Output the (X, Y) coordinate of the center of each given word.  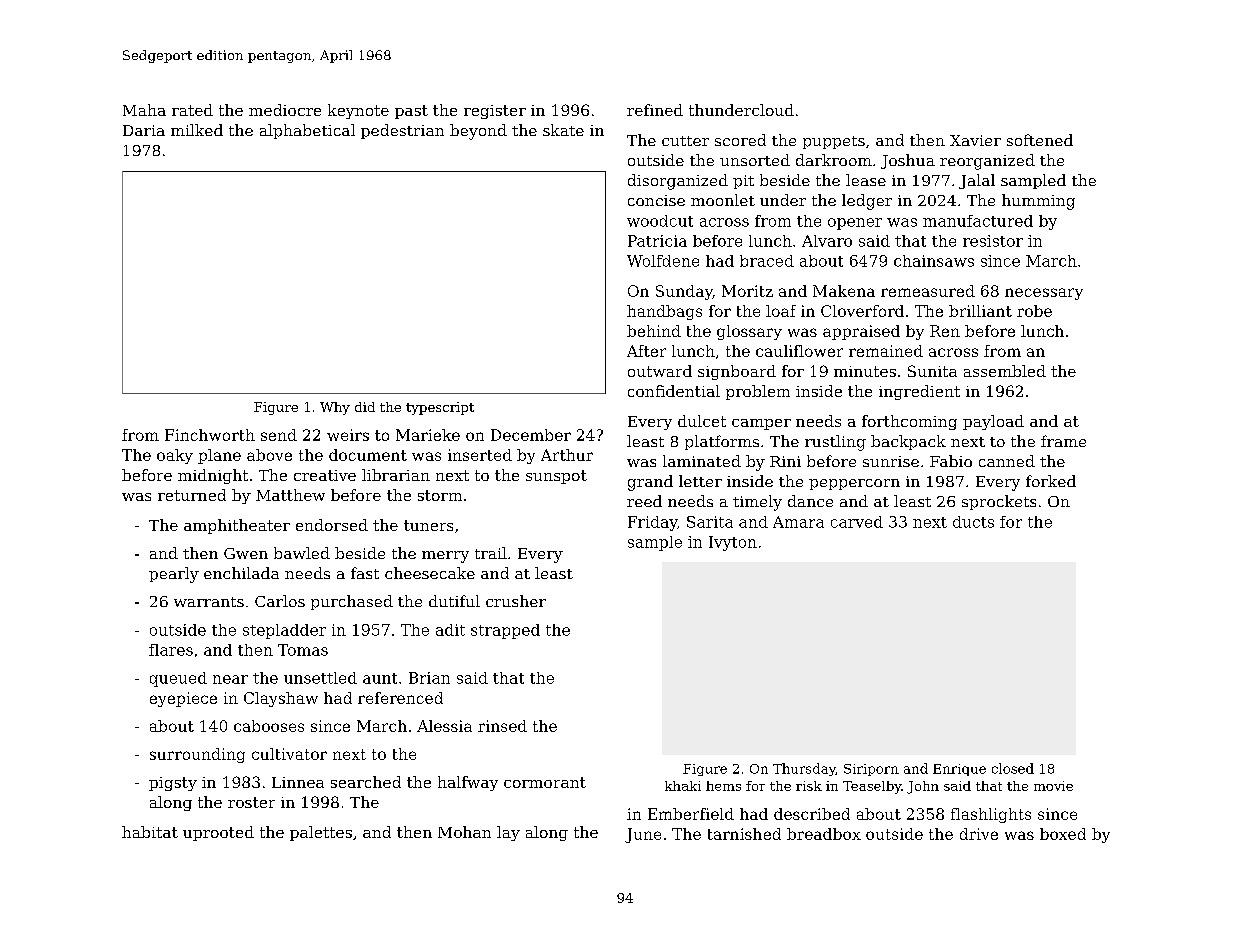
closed (1013, 768)
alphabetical (307, 131)
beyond (478, 132)
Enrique (959, 770)
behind (654, 331)
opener (855, 224)
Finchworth (210, 435)
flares (171, 650)
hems (723, 786)
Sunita (932, 371)
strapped (505, 631)
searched (366, 782)
